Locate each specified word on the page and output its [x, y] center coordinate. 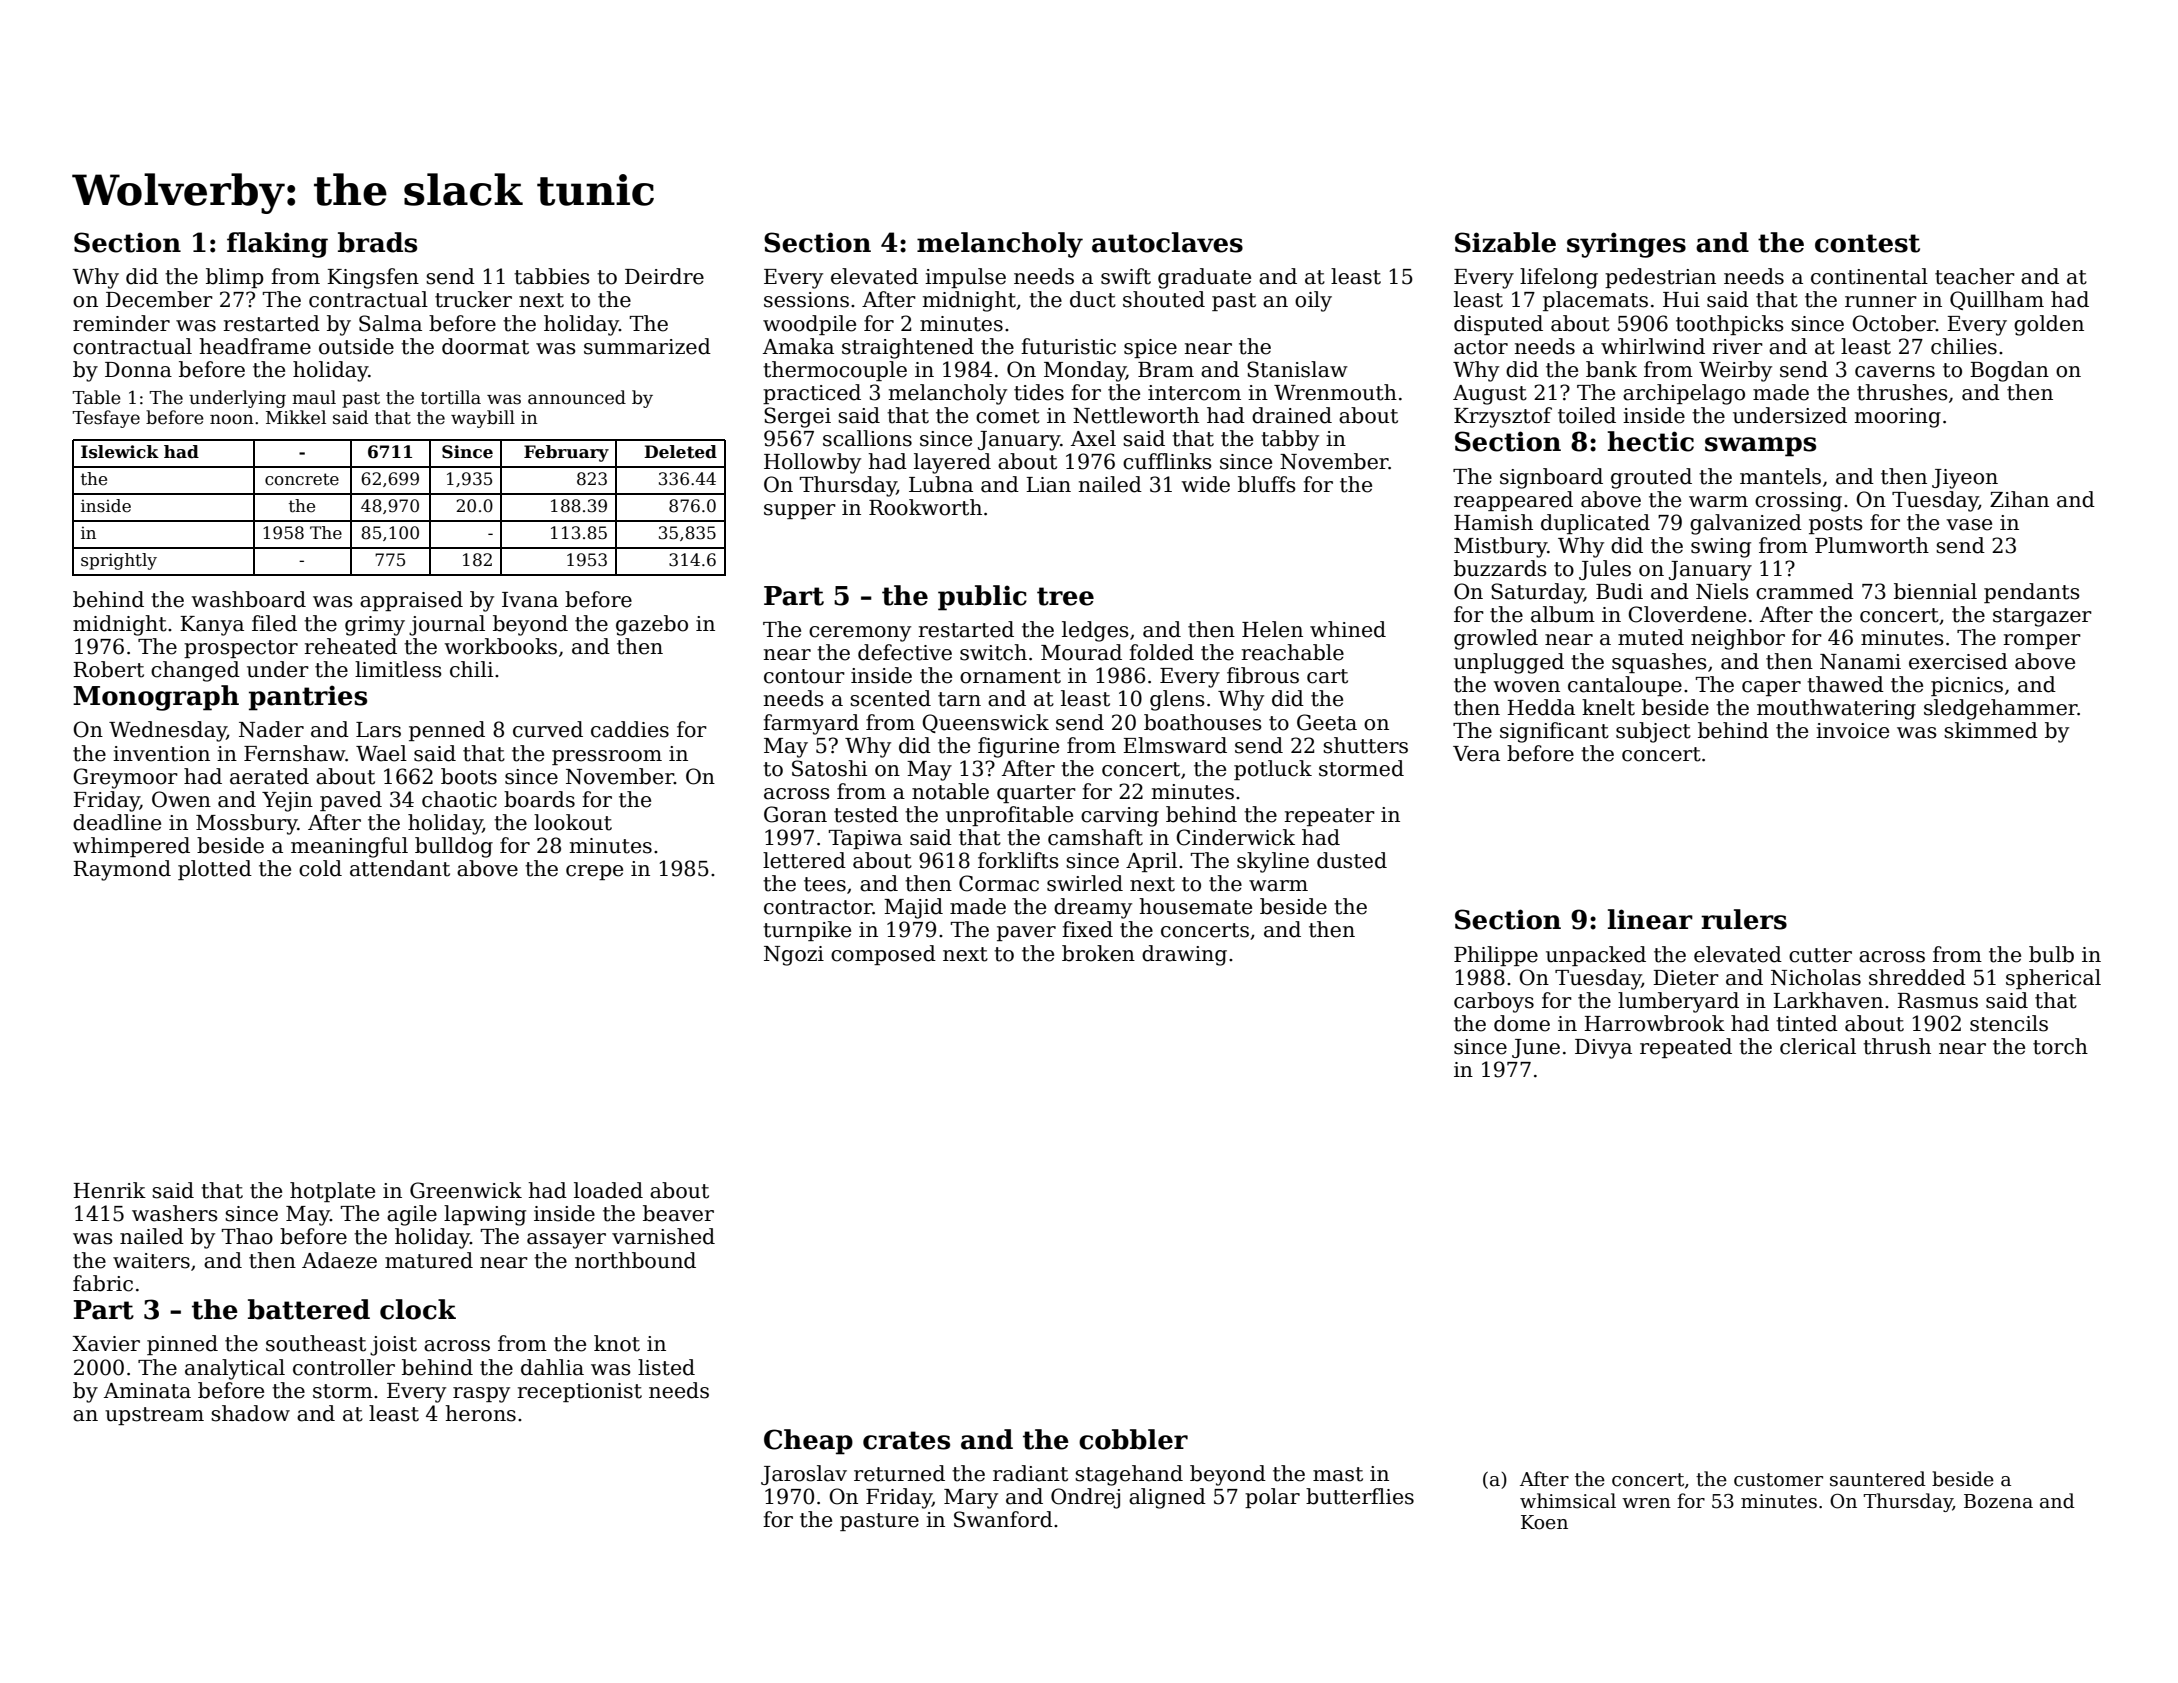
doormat [485, 346]
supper [800, 511]
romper [2042, 641]
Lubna [941, 484]
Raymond [122, 870]
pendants [2031, 593]
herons [480, 1413]
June [1536, 1048]
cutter [1820, 955]
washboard [248, 599]
